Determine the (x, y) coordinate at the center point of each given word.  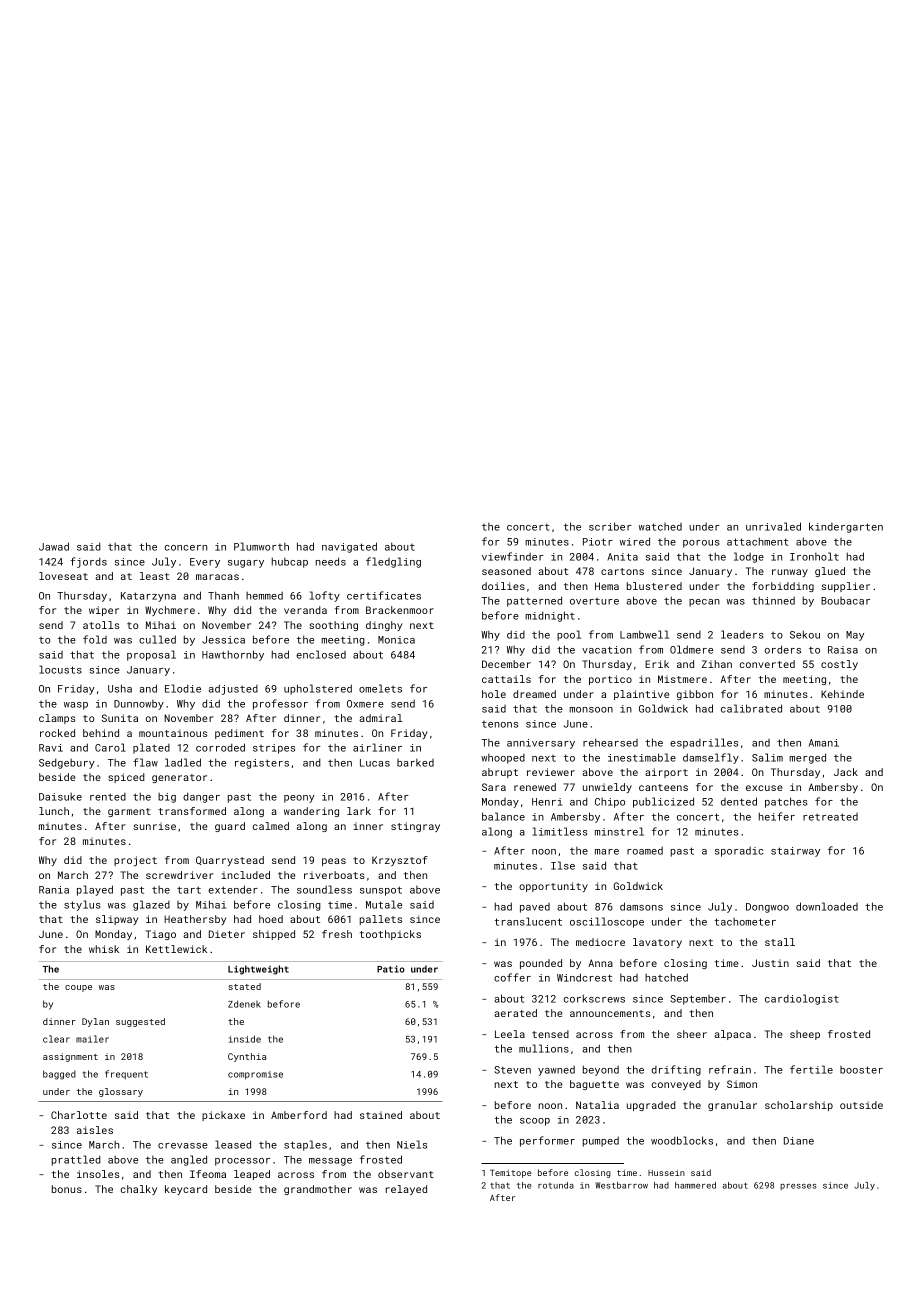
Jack (846, 772)
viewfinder (513, 556)
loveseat (63, 576)
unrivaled (773, 526)
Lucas (375, 763)
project (135, 861)
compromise (255, 1075)
